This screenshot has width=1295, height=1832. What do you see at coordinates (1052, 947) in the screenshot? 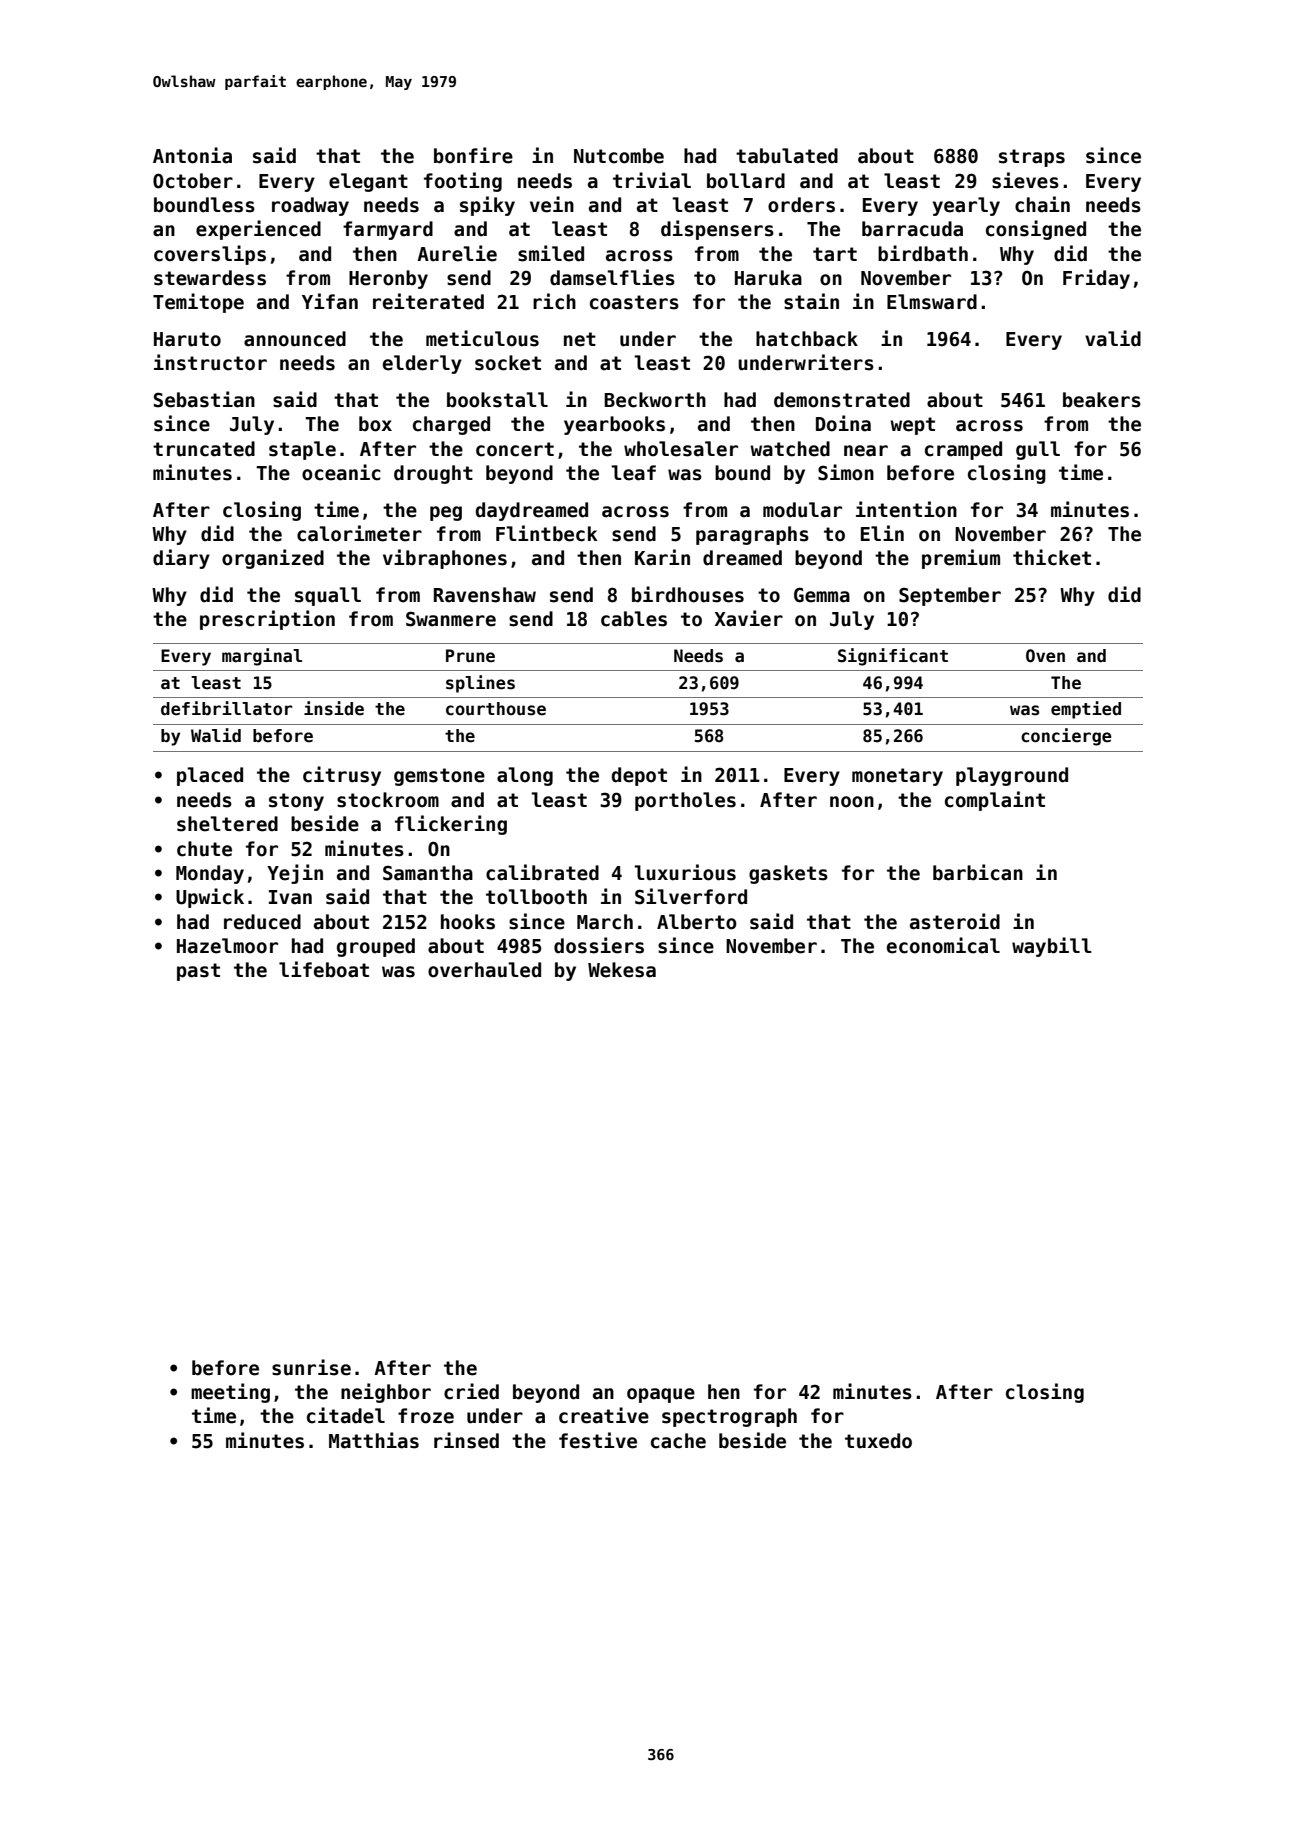
I see `waybill` at bounding box center [1052, 947].
